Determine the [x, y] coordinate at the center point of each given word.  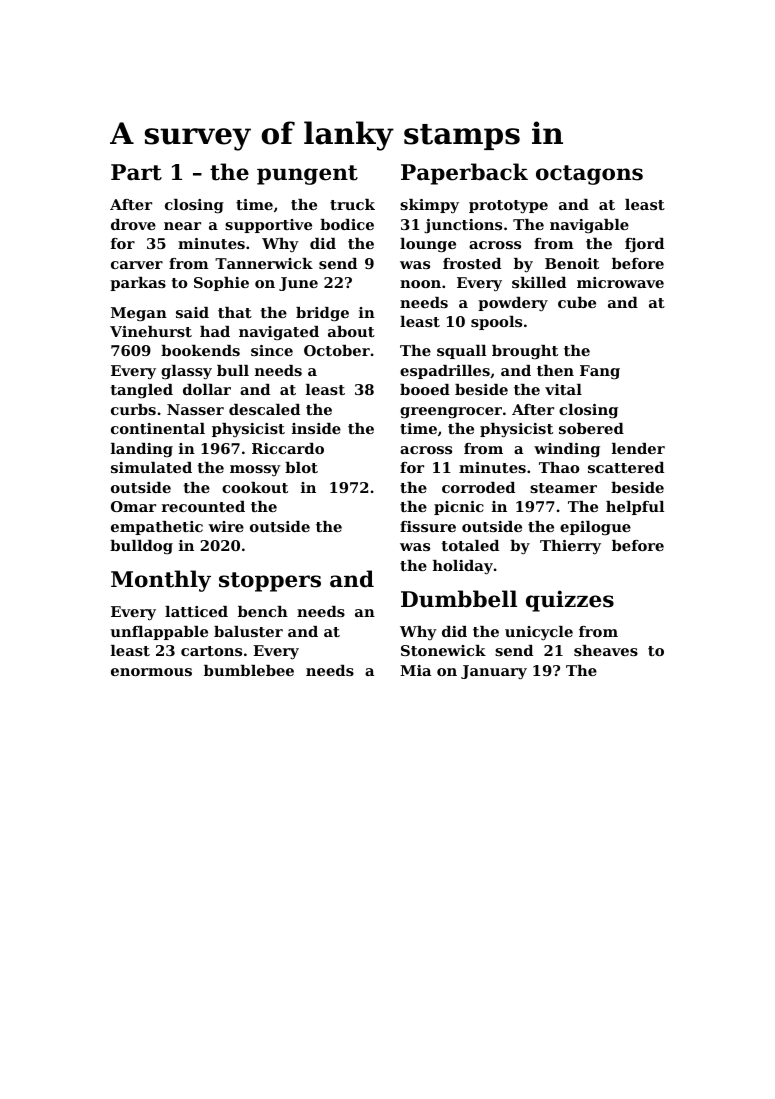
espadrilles [445, 372]
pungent [307, 175]
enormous [151, 672]
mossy [255, 470]
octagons [589, 175]
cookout [255, 487]
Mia [415, 670]
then [555, 370]
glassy [186, 372]
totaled [470, 545]
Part [136, 172]
